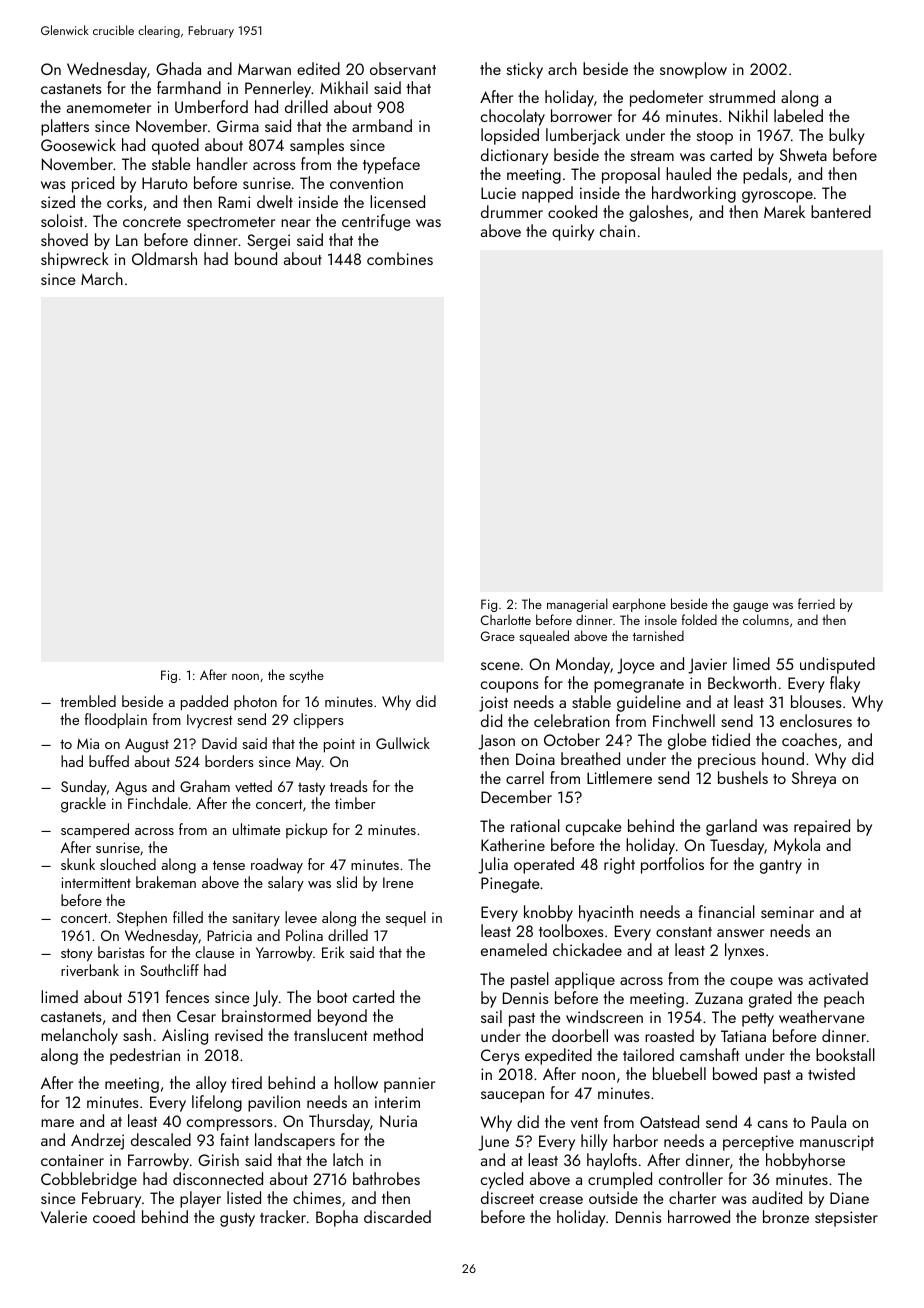 This document has height=1308, width=924. Describe the element at coordinates (79, 1036) in the document. I see `melancholy` at that location.
